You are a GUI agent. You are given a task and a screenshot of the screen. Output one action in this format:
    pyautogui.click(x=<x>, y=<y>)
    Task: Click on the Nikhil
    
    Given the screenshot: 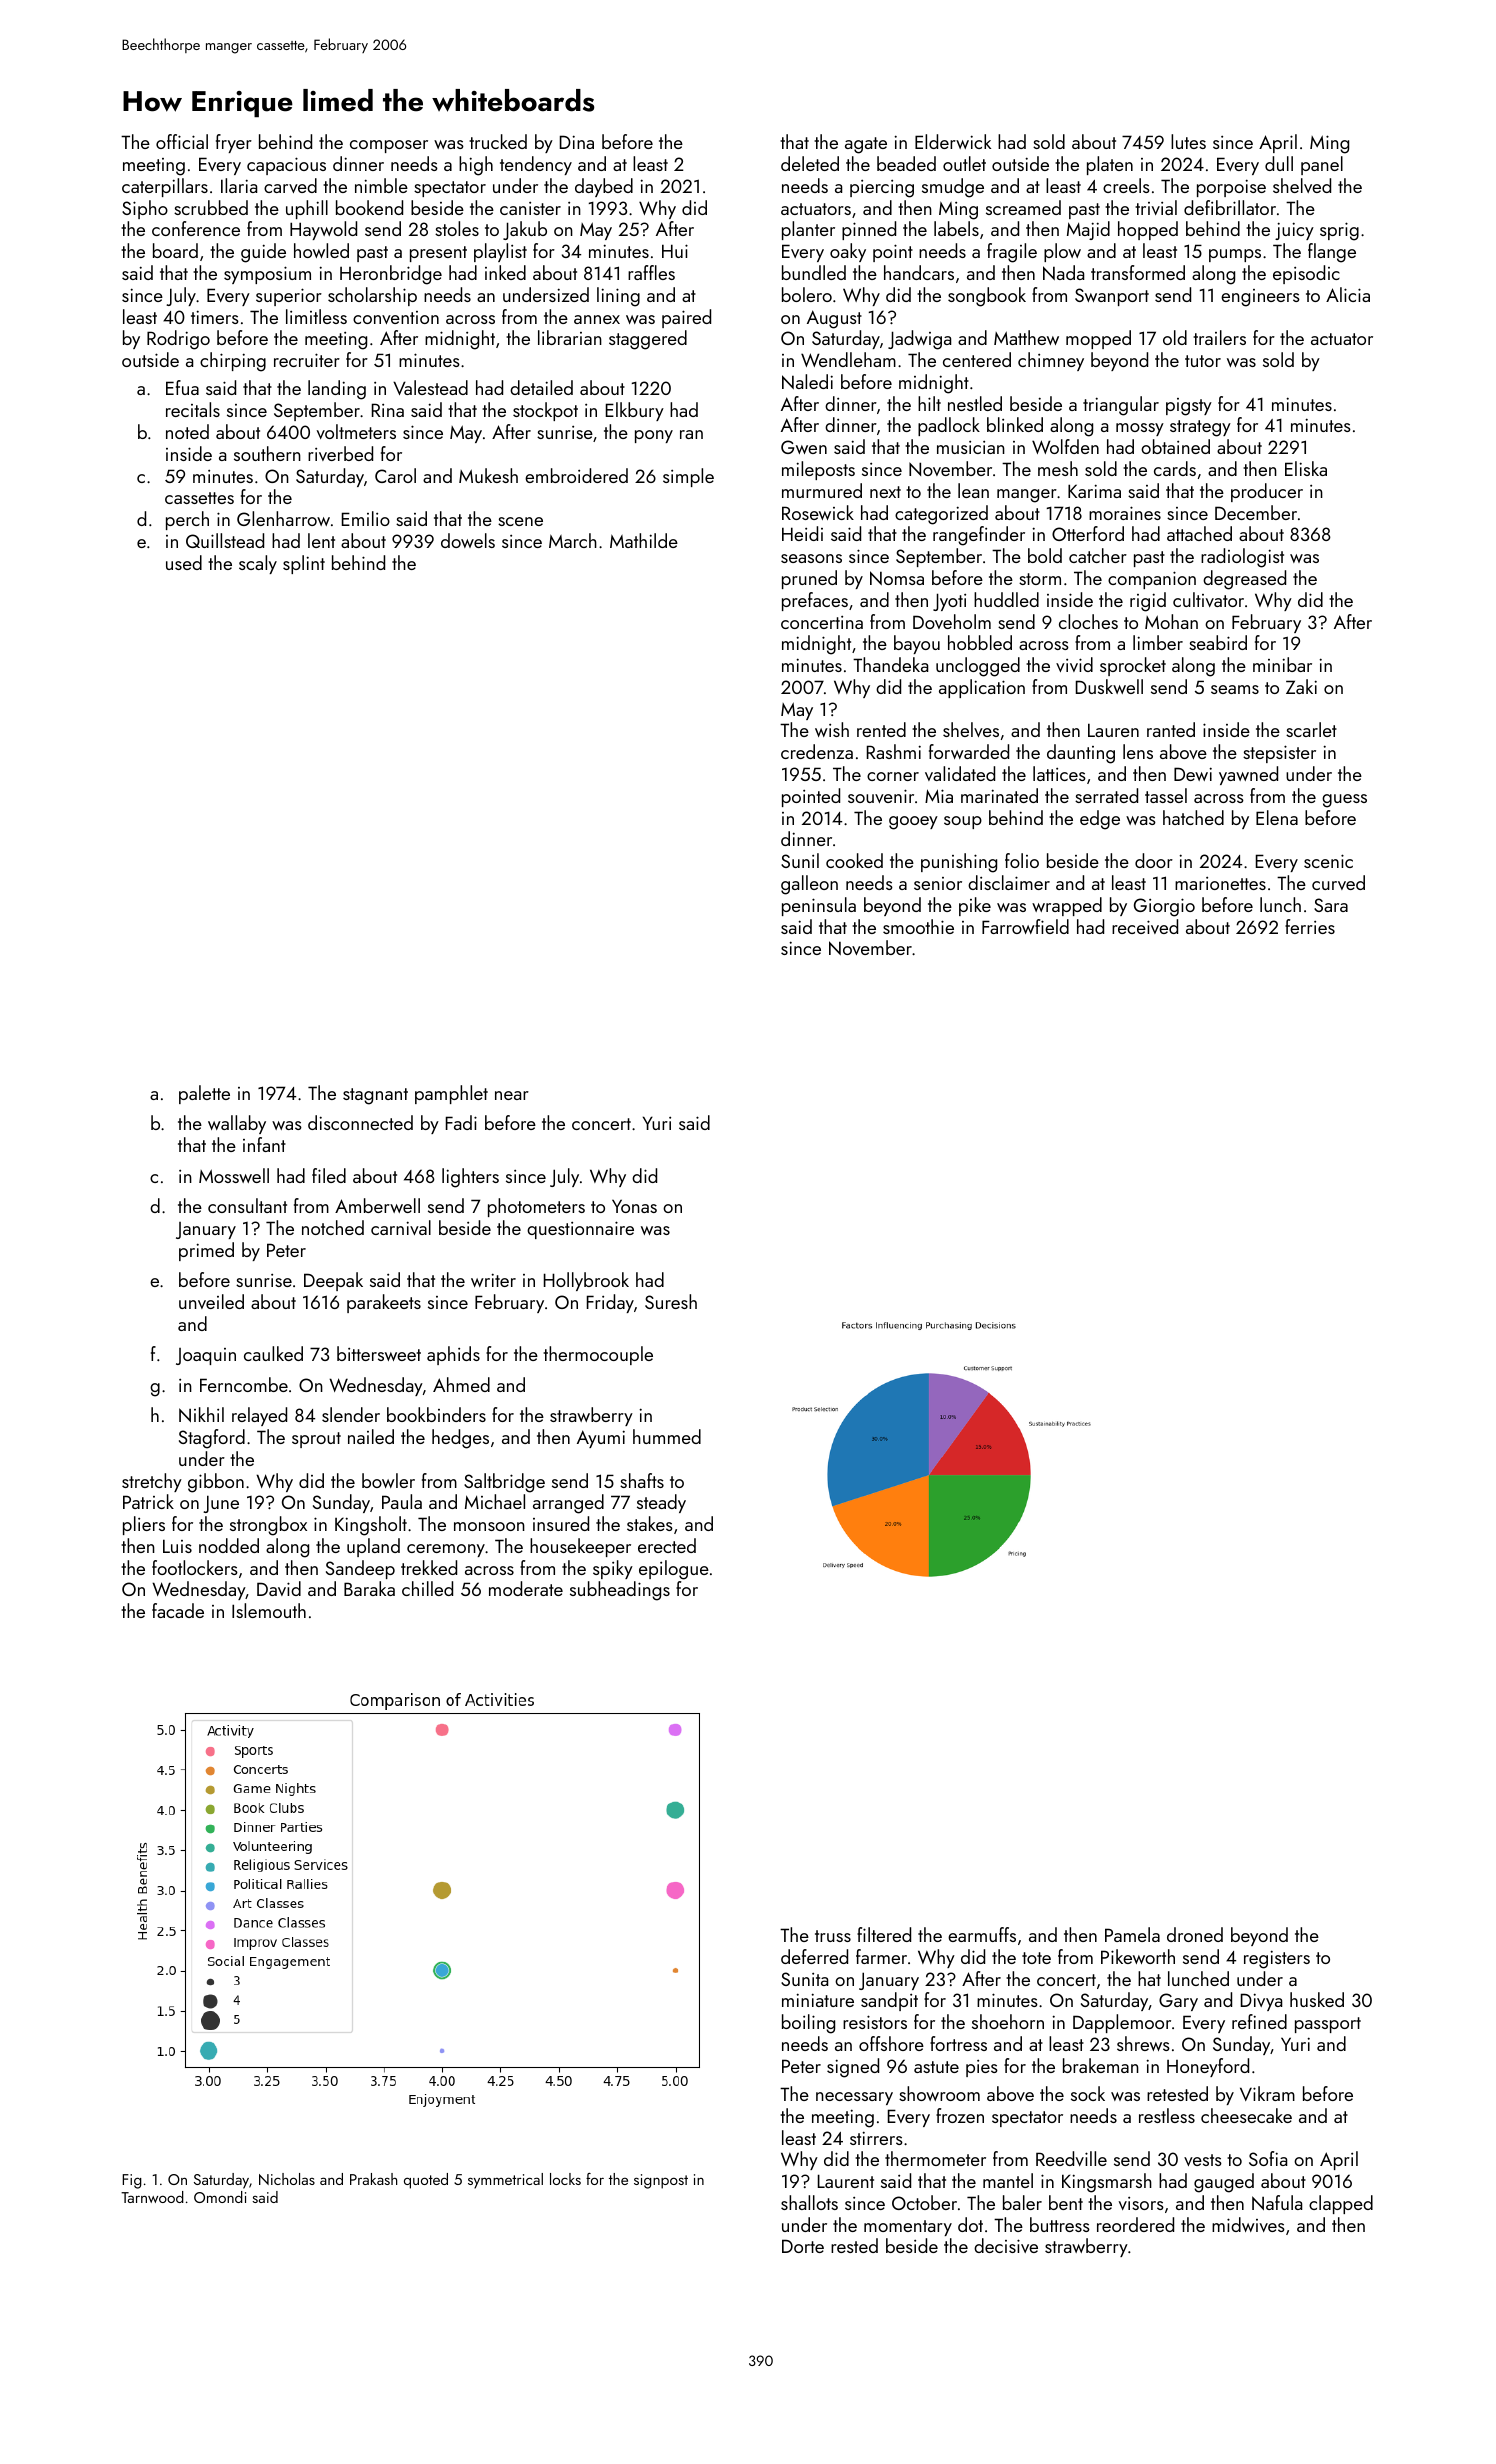 What is the action you would take?
    pyautogui.click(x=201, y=1414)
